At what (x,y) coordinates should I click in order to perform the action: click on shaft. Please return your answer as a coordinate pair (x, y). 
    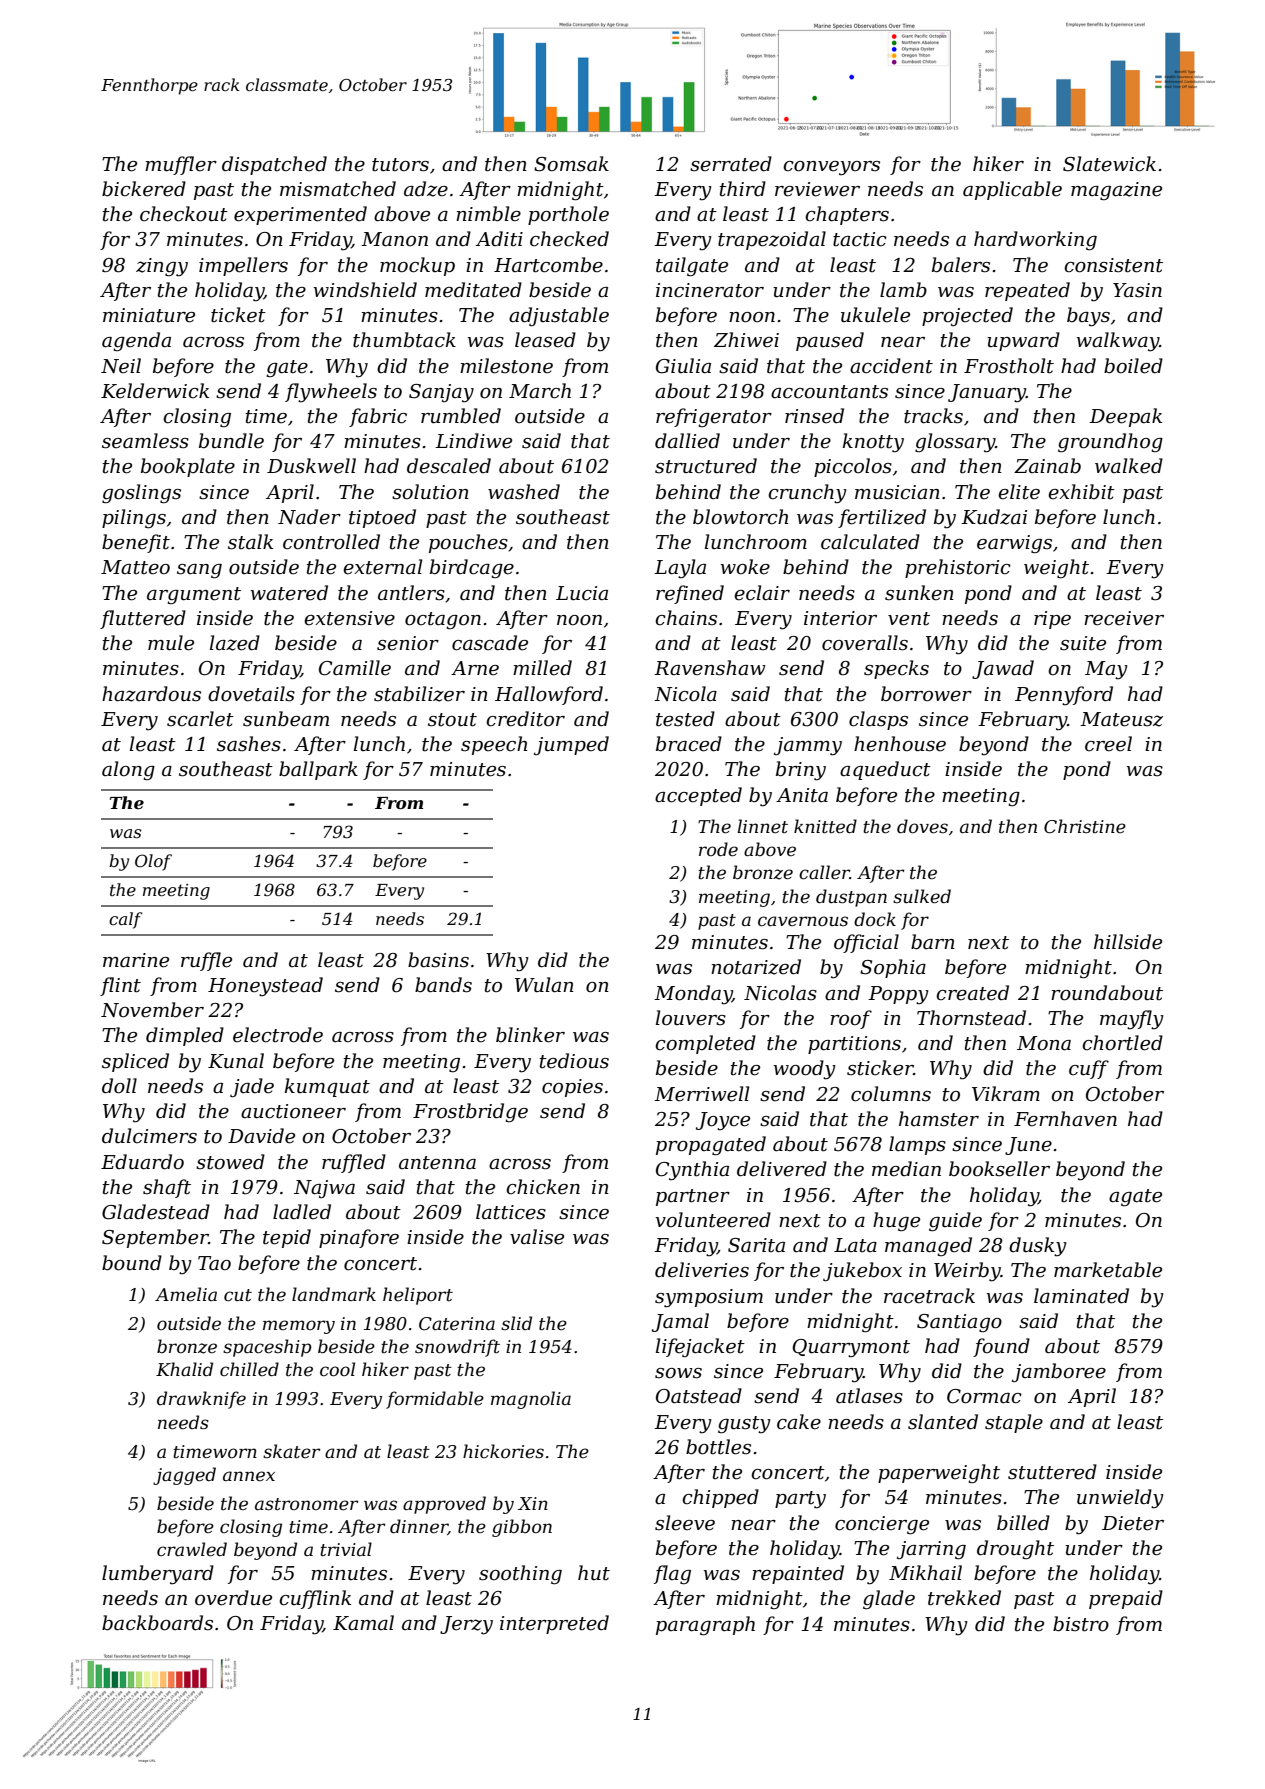
    Looking at the image, I should click on (167, 1188).
